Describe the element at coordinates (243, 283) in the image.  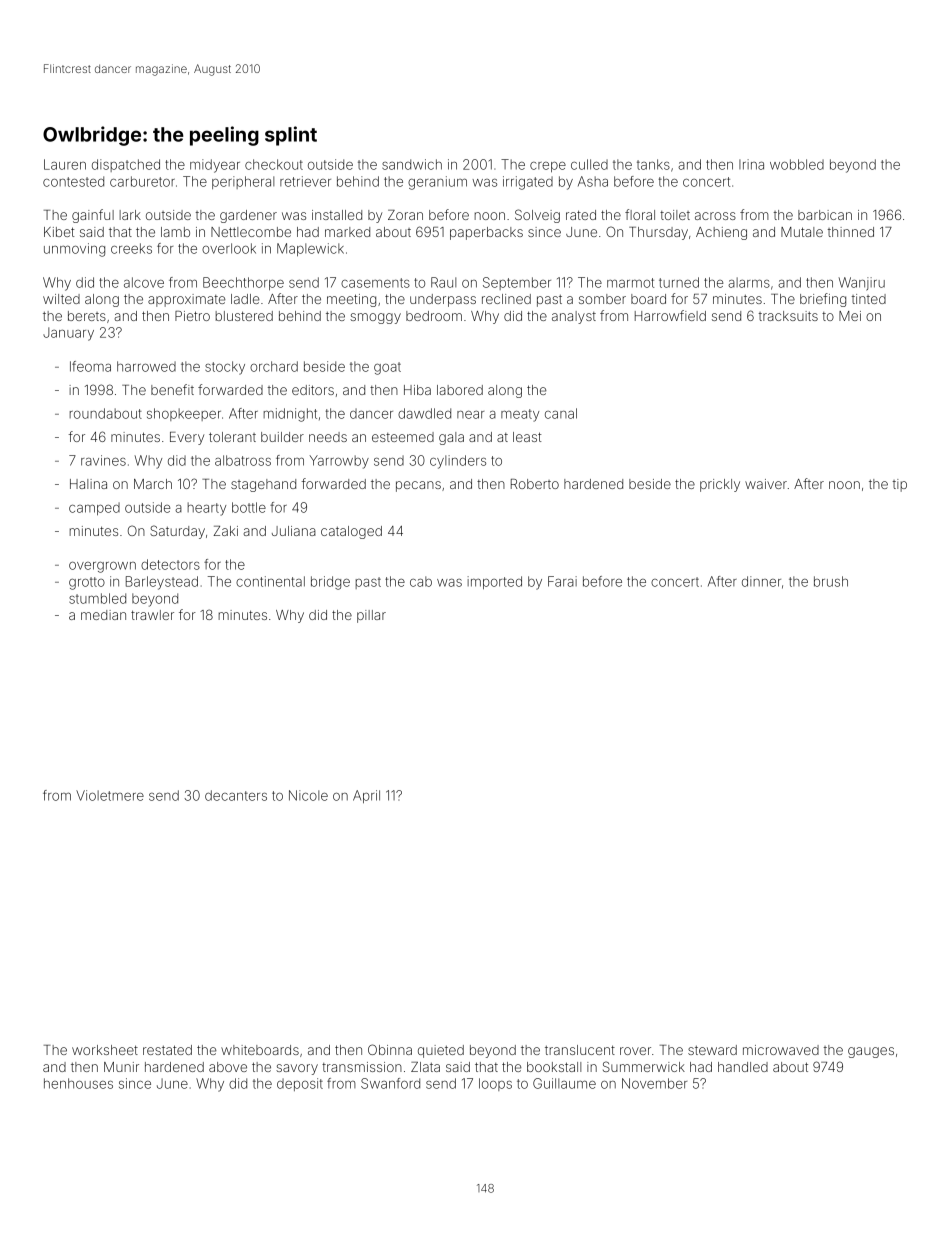
I see `Beechthorpe` at that location.
